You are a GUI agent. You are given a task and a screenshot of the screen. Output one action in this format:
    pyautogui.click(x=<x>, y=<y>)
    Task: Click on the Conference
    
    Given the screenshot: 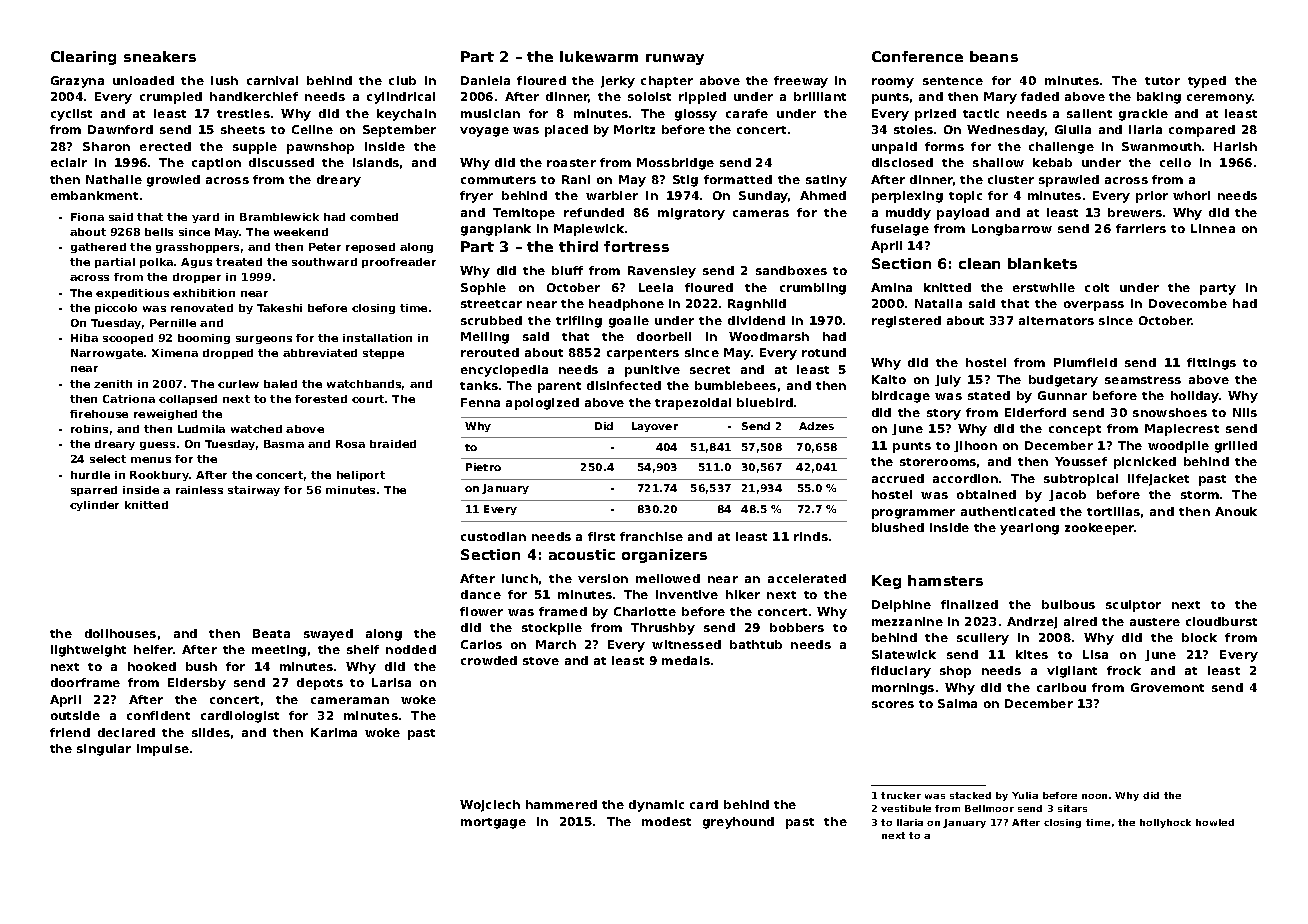 What is the action you would take?
    pyautogui.click(x=917, y=56)
